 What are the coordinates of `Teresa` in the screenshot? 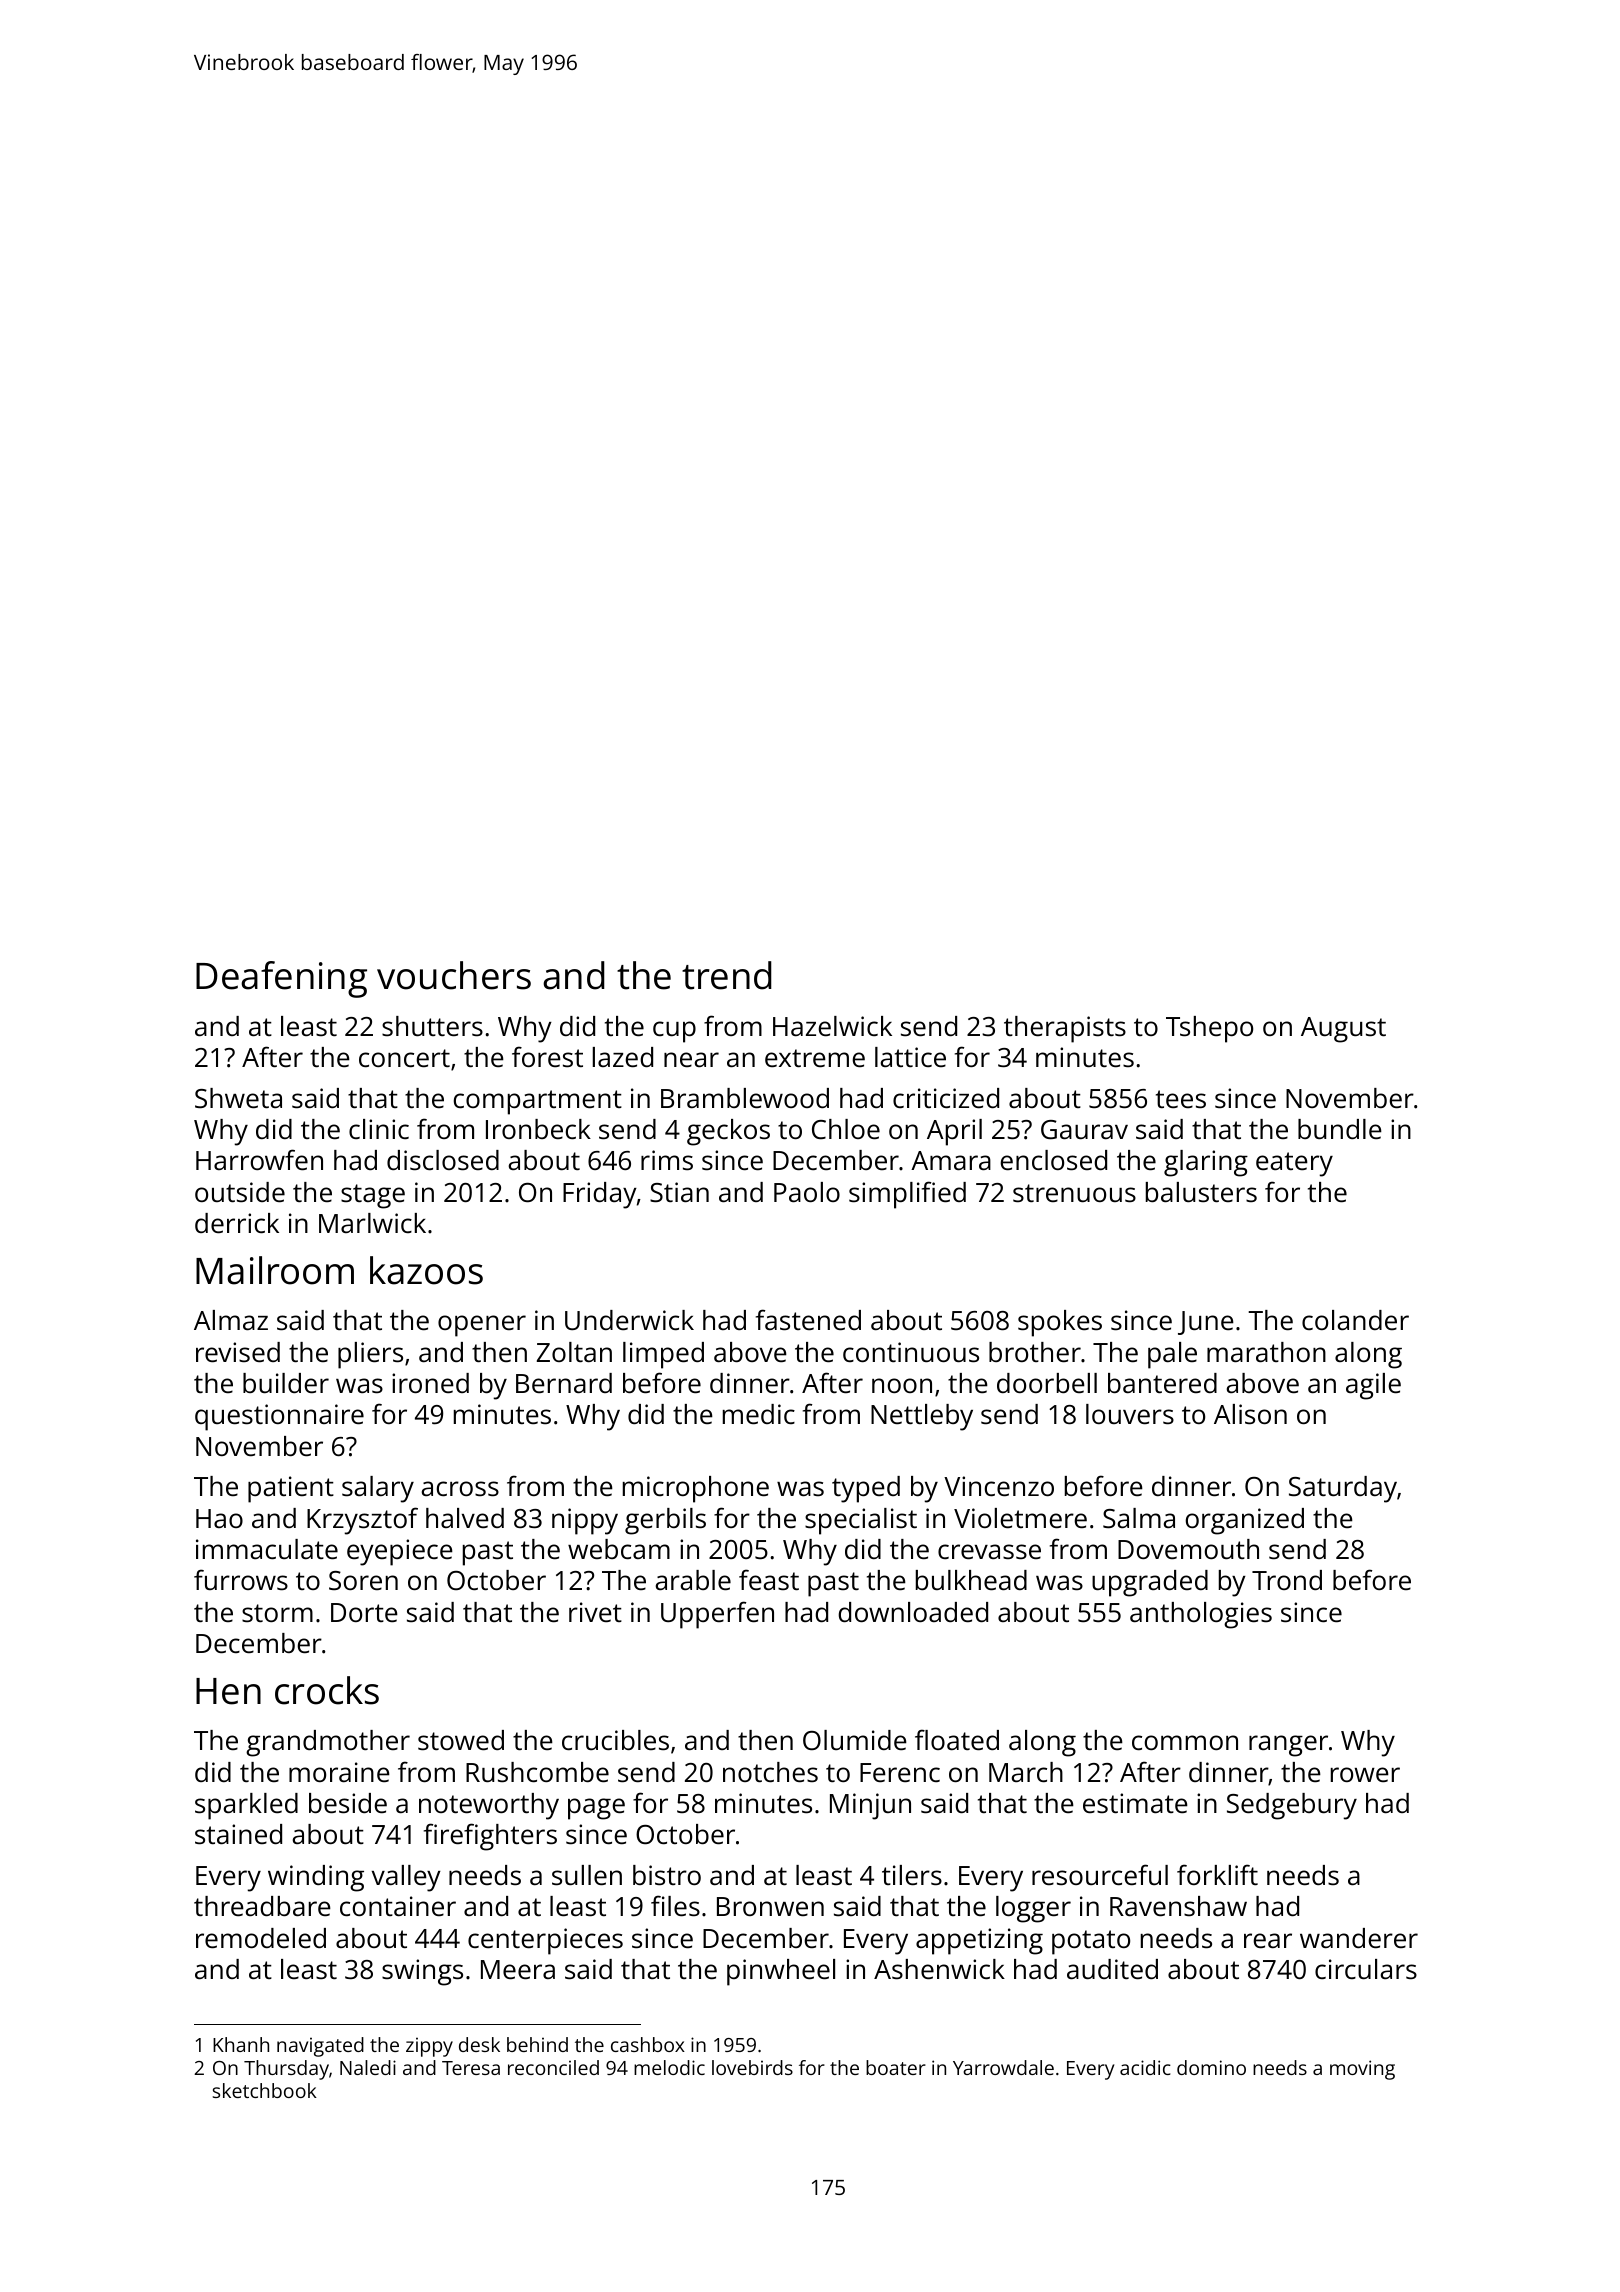 It's located at (471, 2068).
